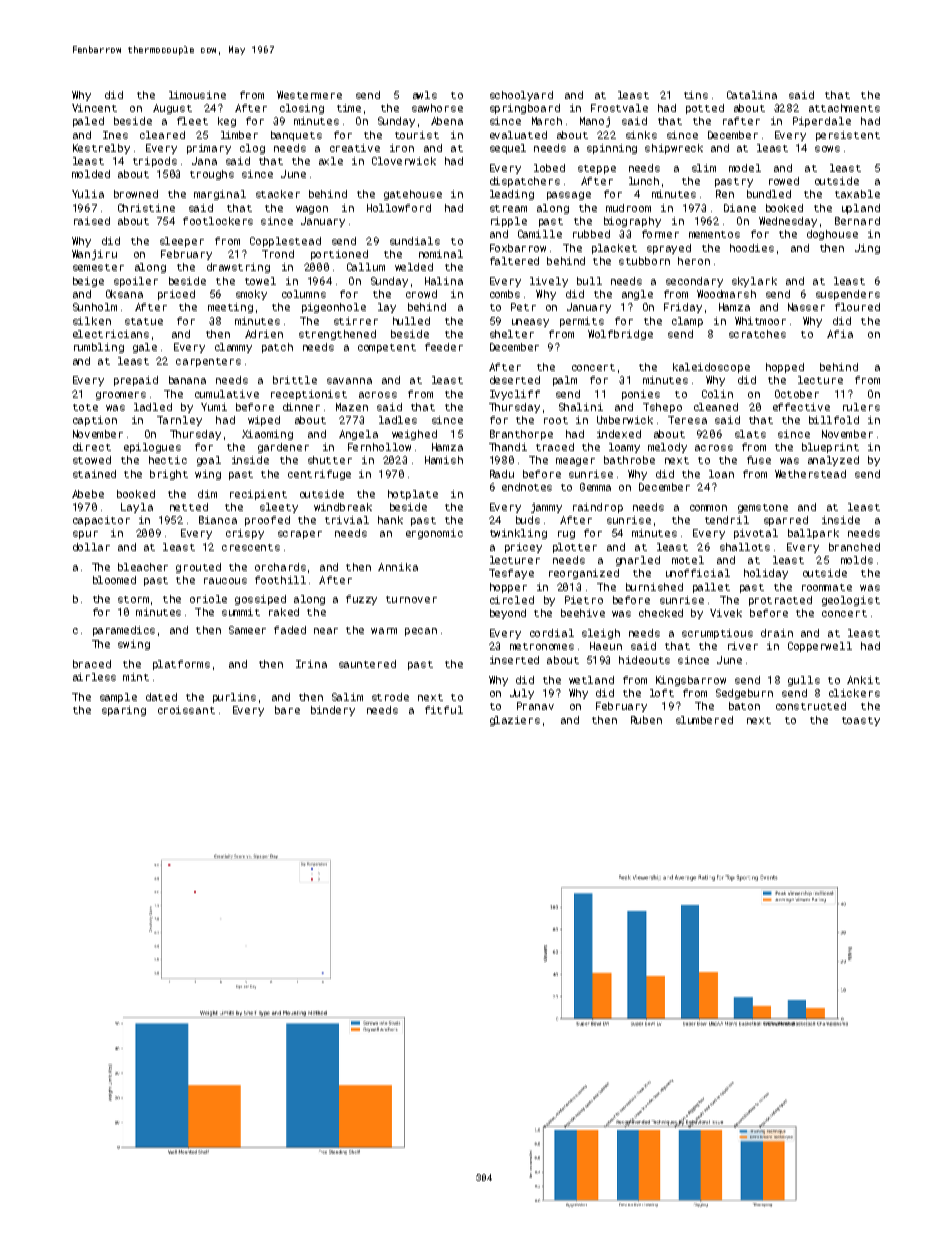 The image size is (952, 1233). I want to click on shutter, so click(330, 460).
